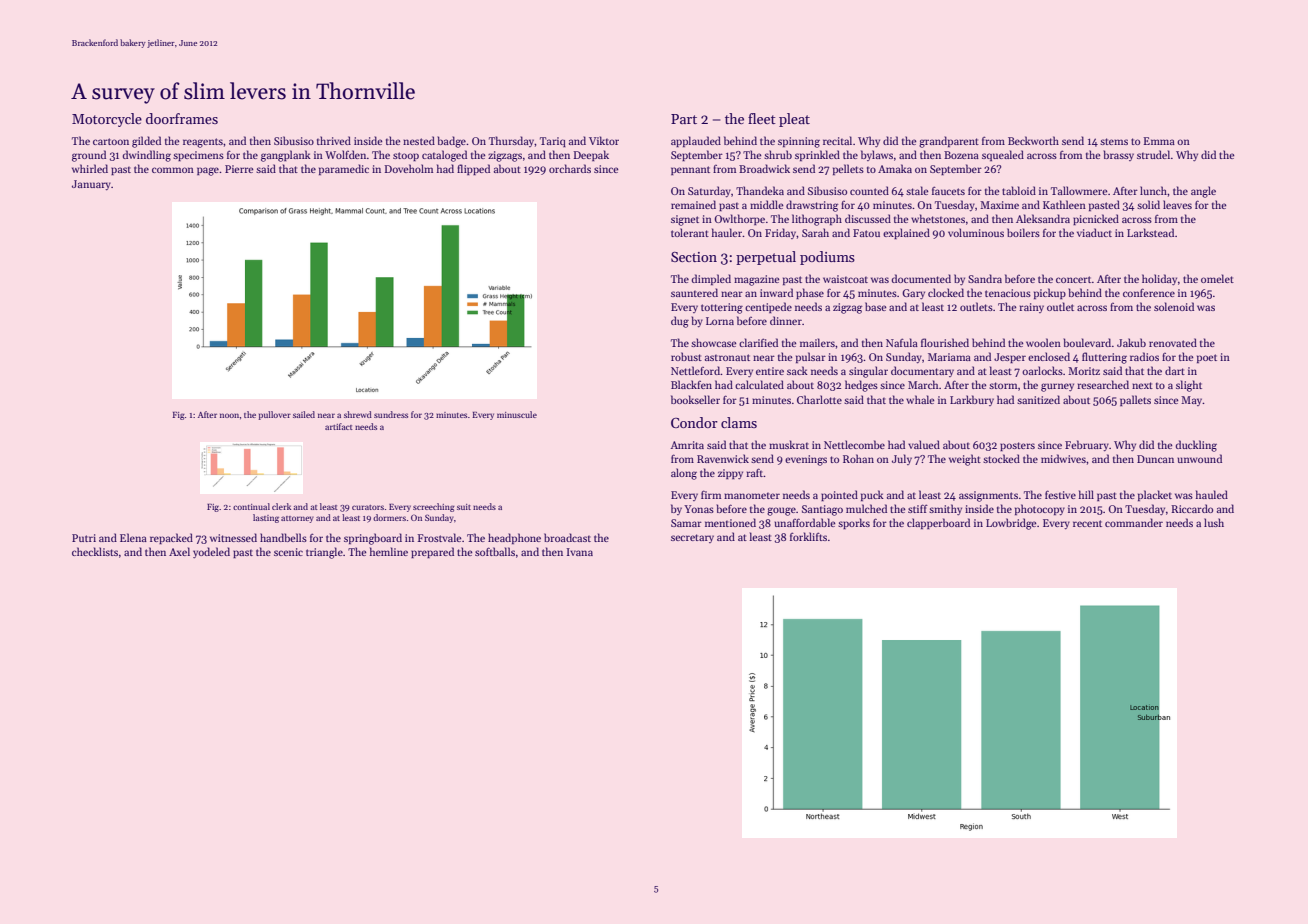 The image size is (1308, 924). Describe the element at coordinates (762, 118) in the screenshot. I see `fleet` at that location.
